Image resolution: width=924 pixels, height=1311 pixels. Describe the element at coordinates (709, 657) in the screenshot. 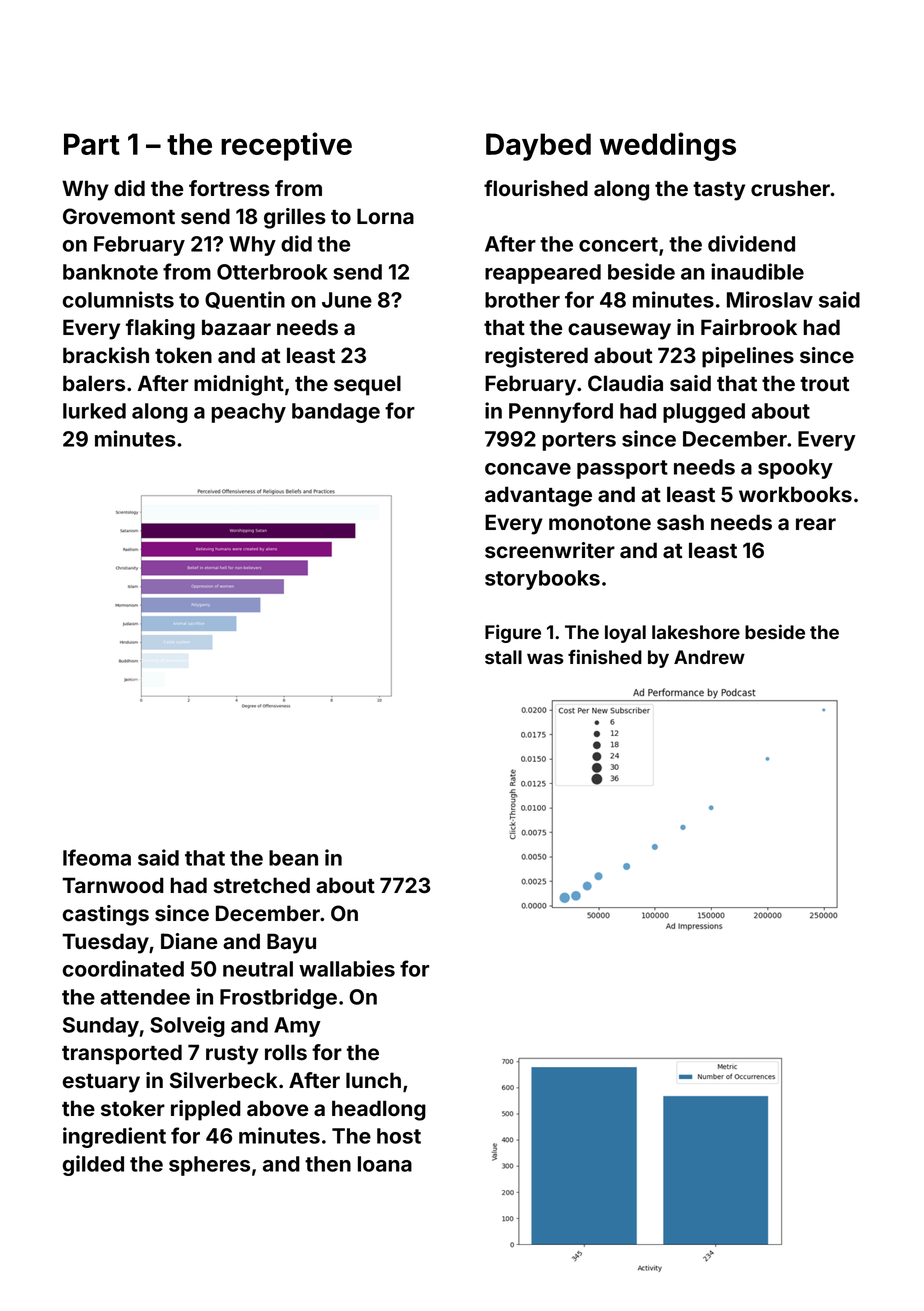

I see `Andrew` at that location.
